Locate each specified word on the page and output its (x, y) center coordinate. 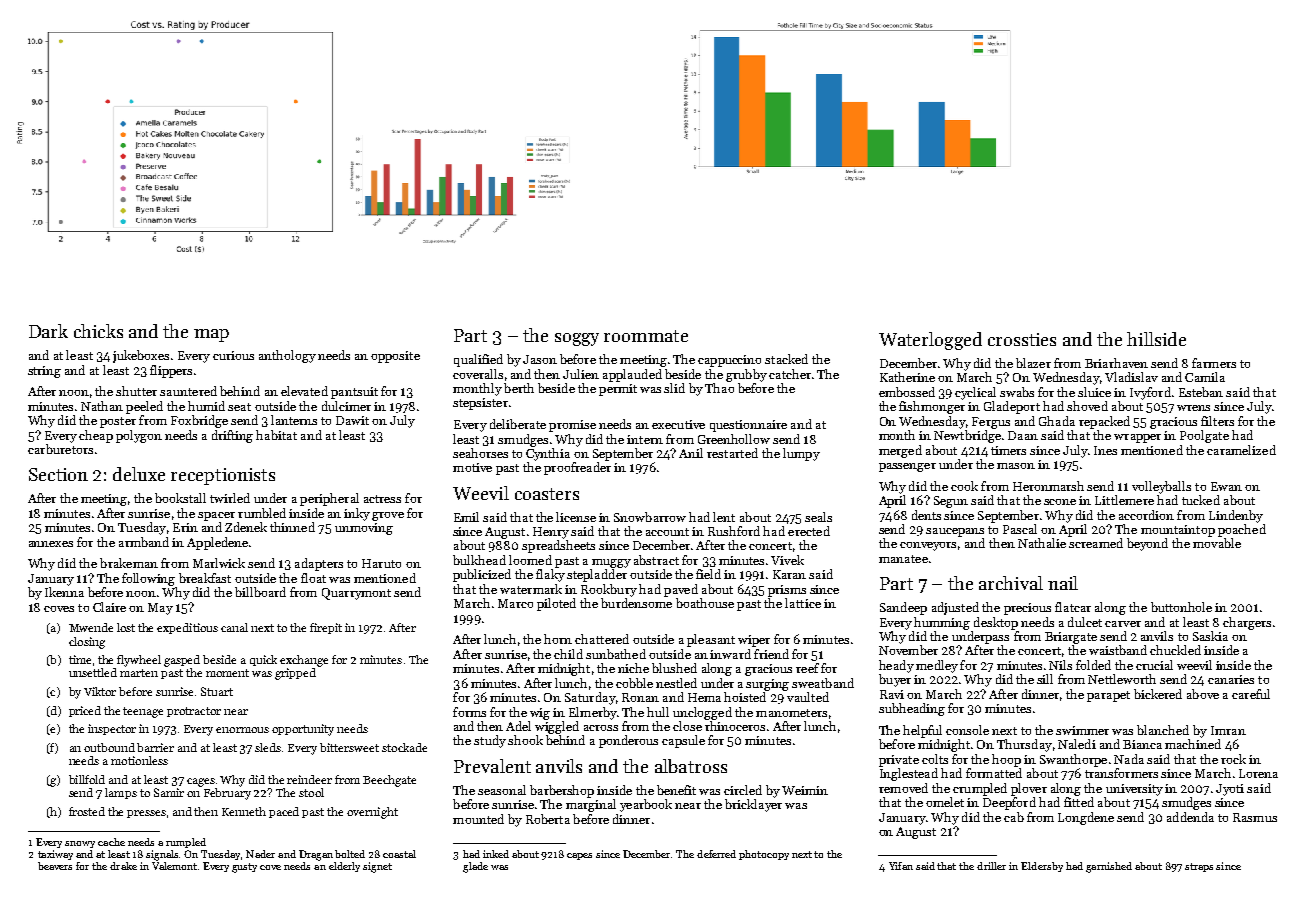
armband (144, 542)
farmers (1214, 363)
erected (809, 531)
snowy (80, 844)
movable (1217, 543)
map (211, 335)
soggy (577, 339)
